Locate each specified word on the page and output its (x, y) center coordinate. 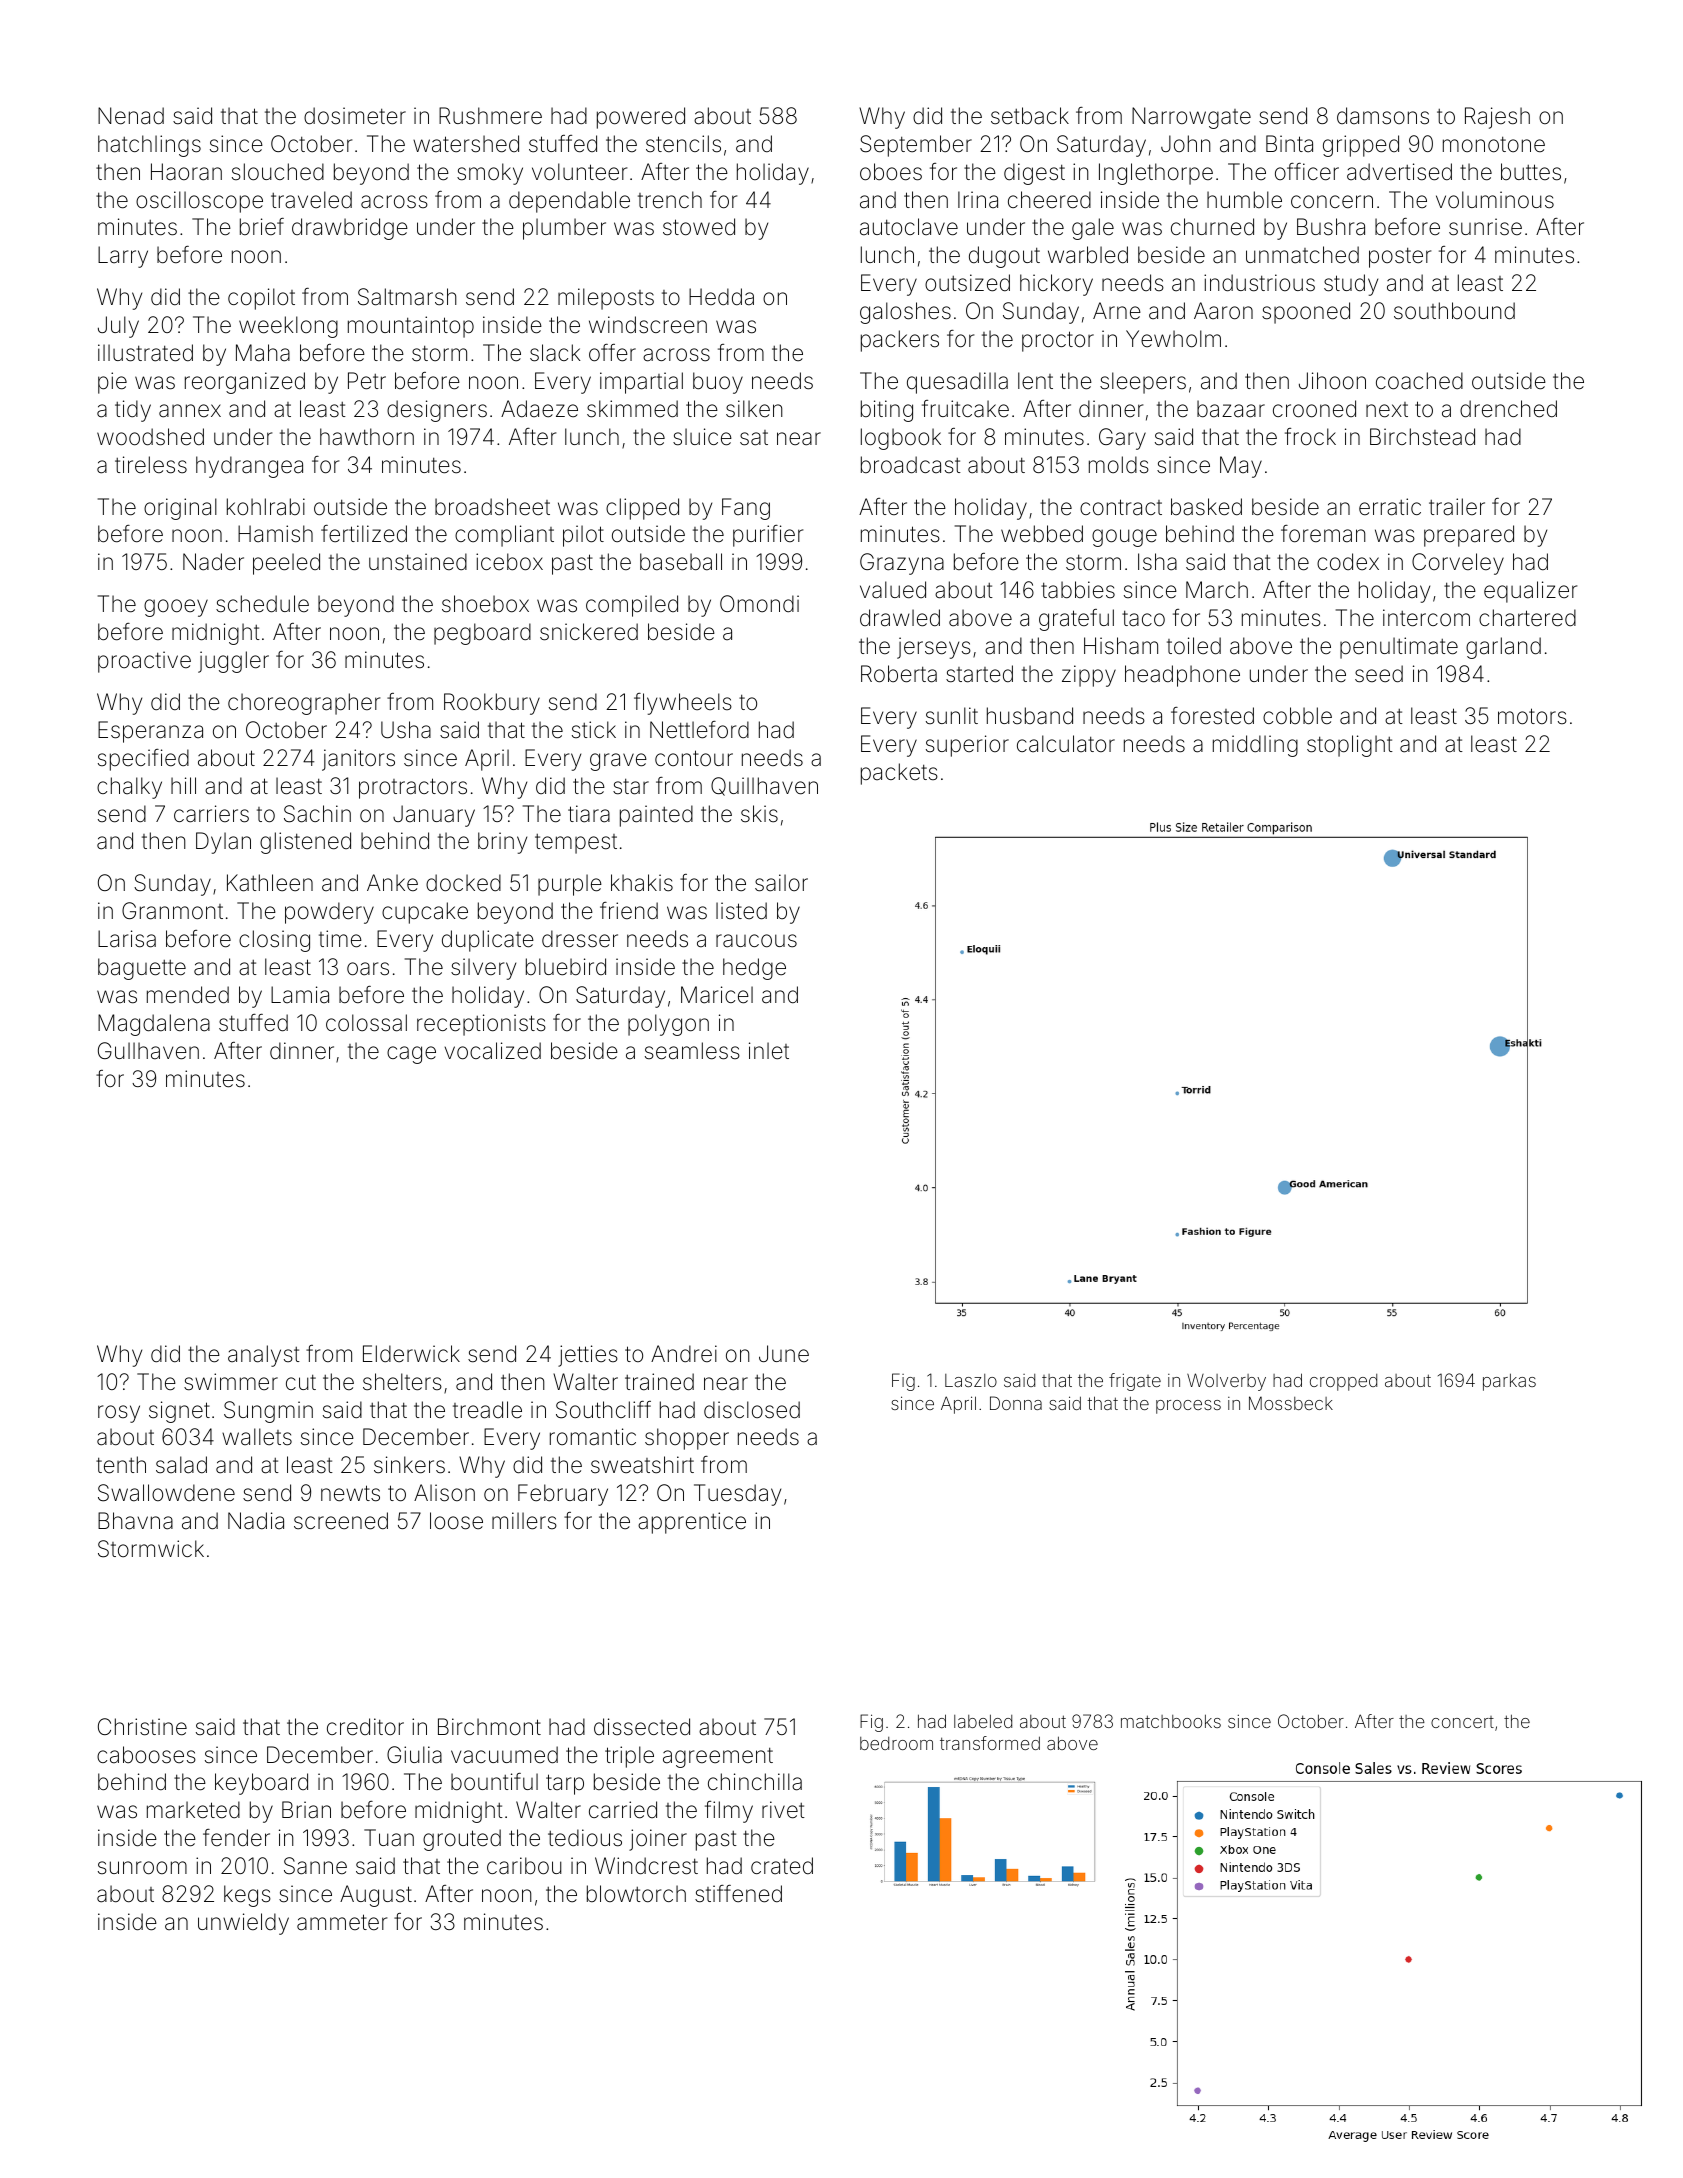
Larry (123, 257)
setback (1030, 116)
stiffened (738, 1894)
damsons (1383, 116)
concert (1462, 1722)
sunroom (142, 1868)
